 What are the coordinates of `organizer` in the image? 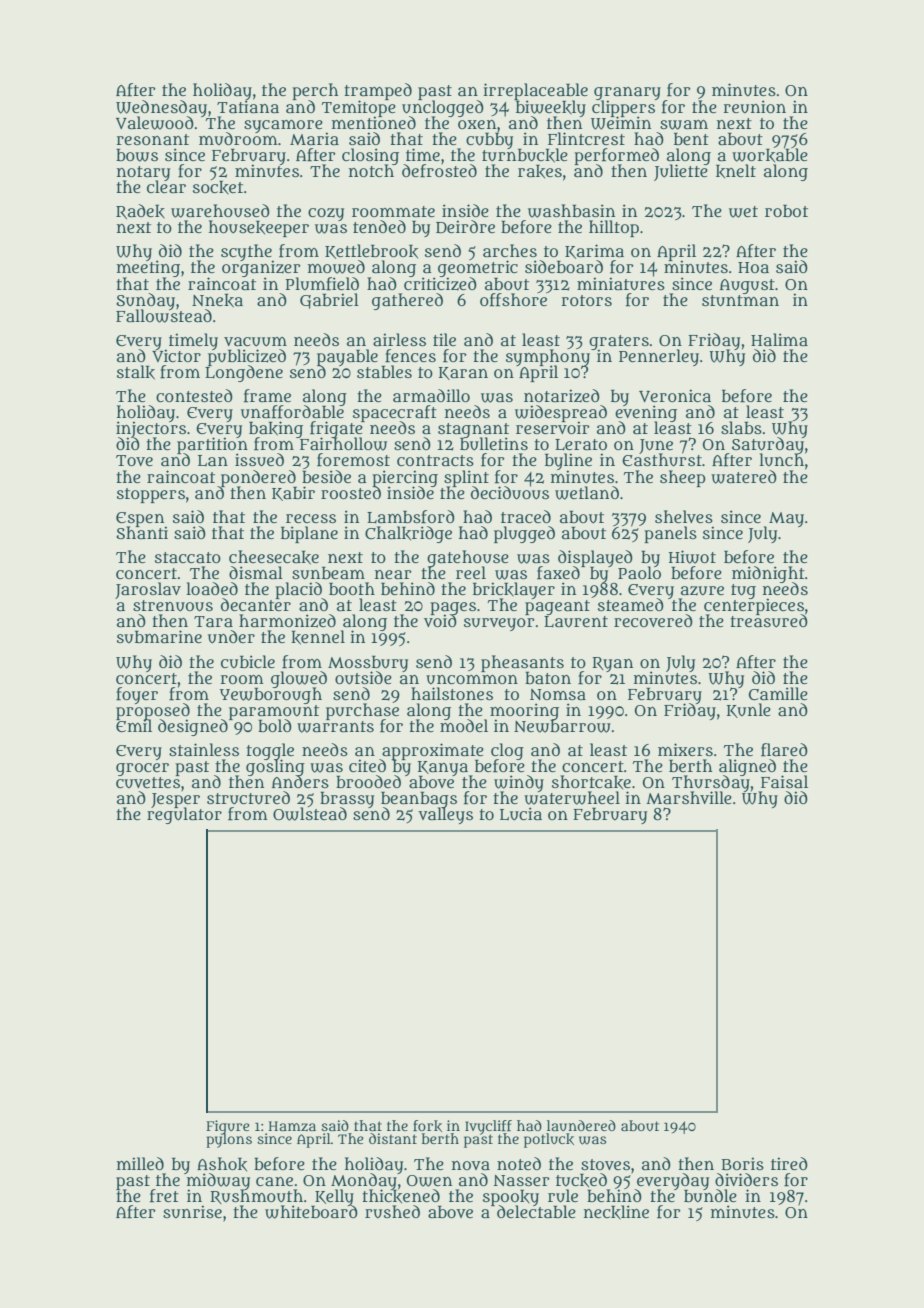 It's located at (261, 269).
